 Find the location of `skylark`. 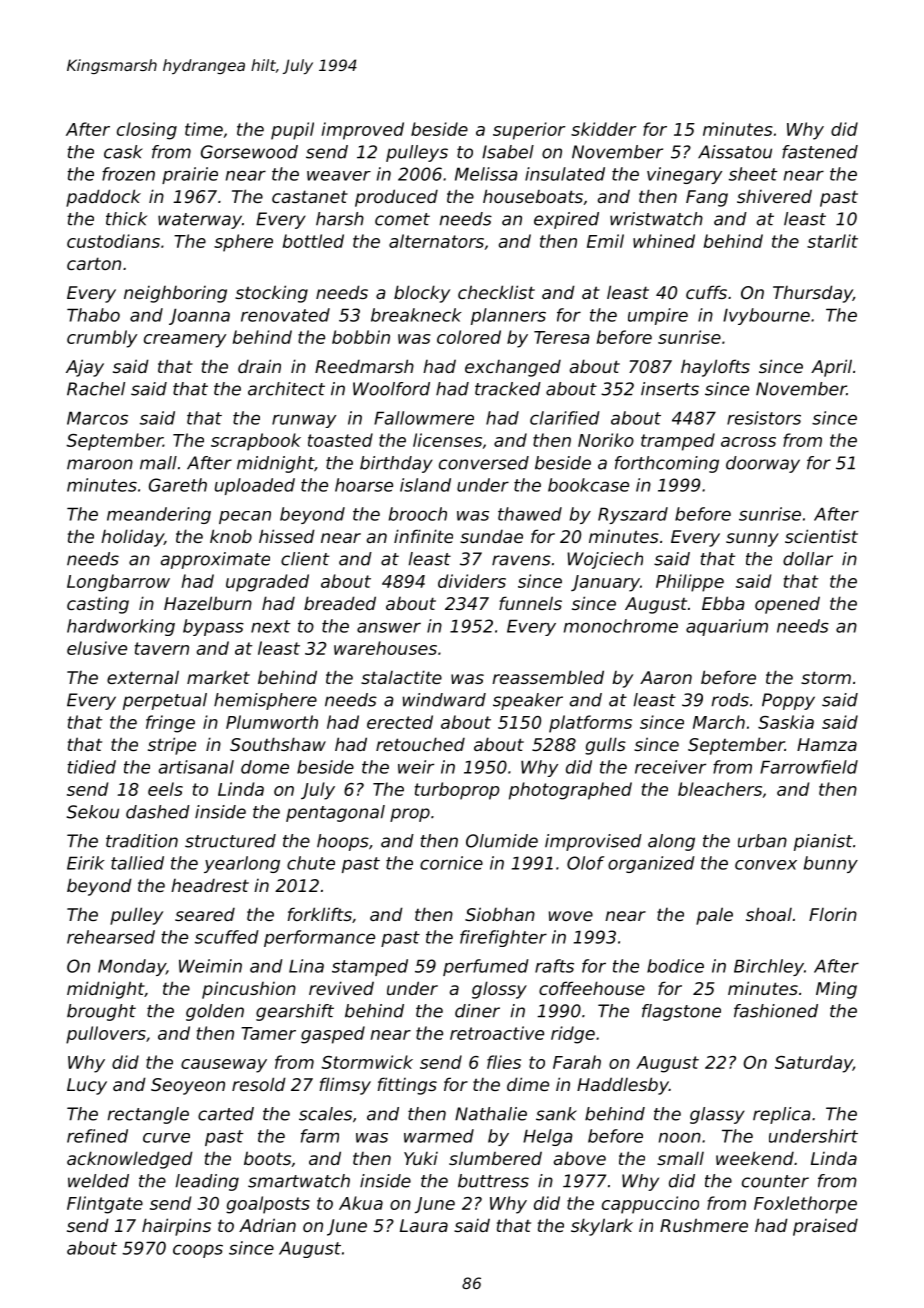

skylark is located at coordinates (602, 1227).
